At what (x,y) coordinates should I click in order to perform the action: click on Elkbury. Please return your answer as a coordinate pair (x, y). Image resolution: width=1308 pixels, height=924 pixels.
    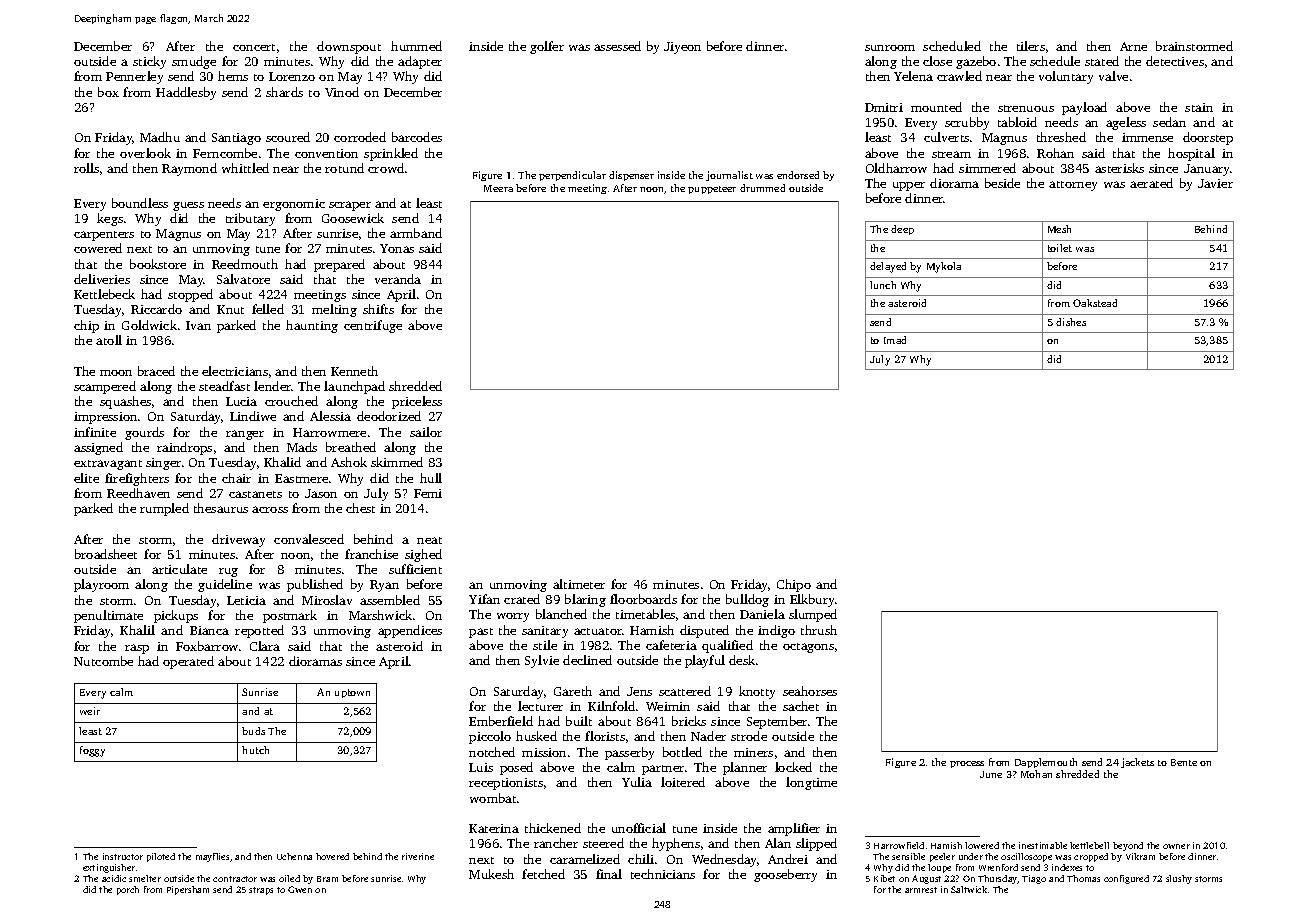
    Looking at the image, I should click on (812, 600).
